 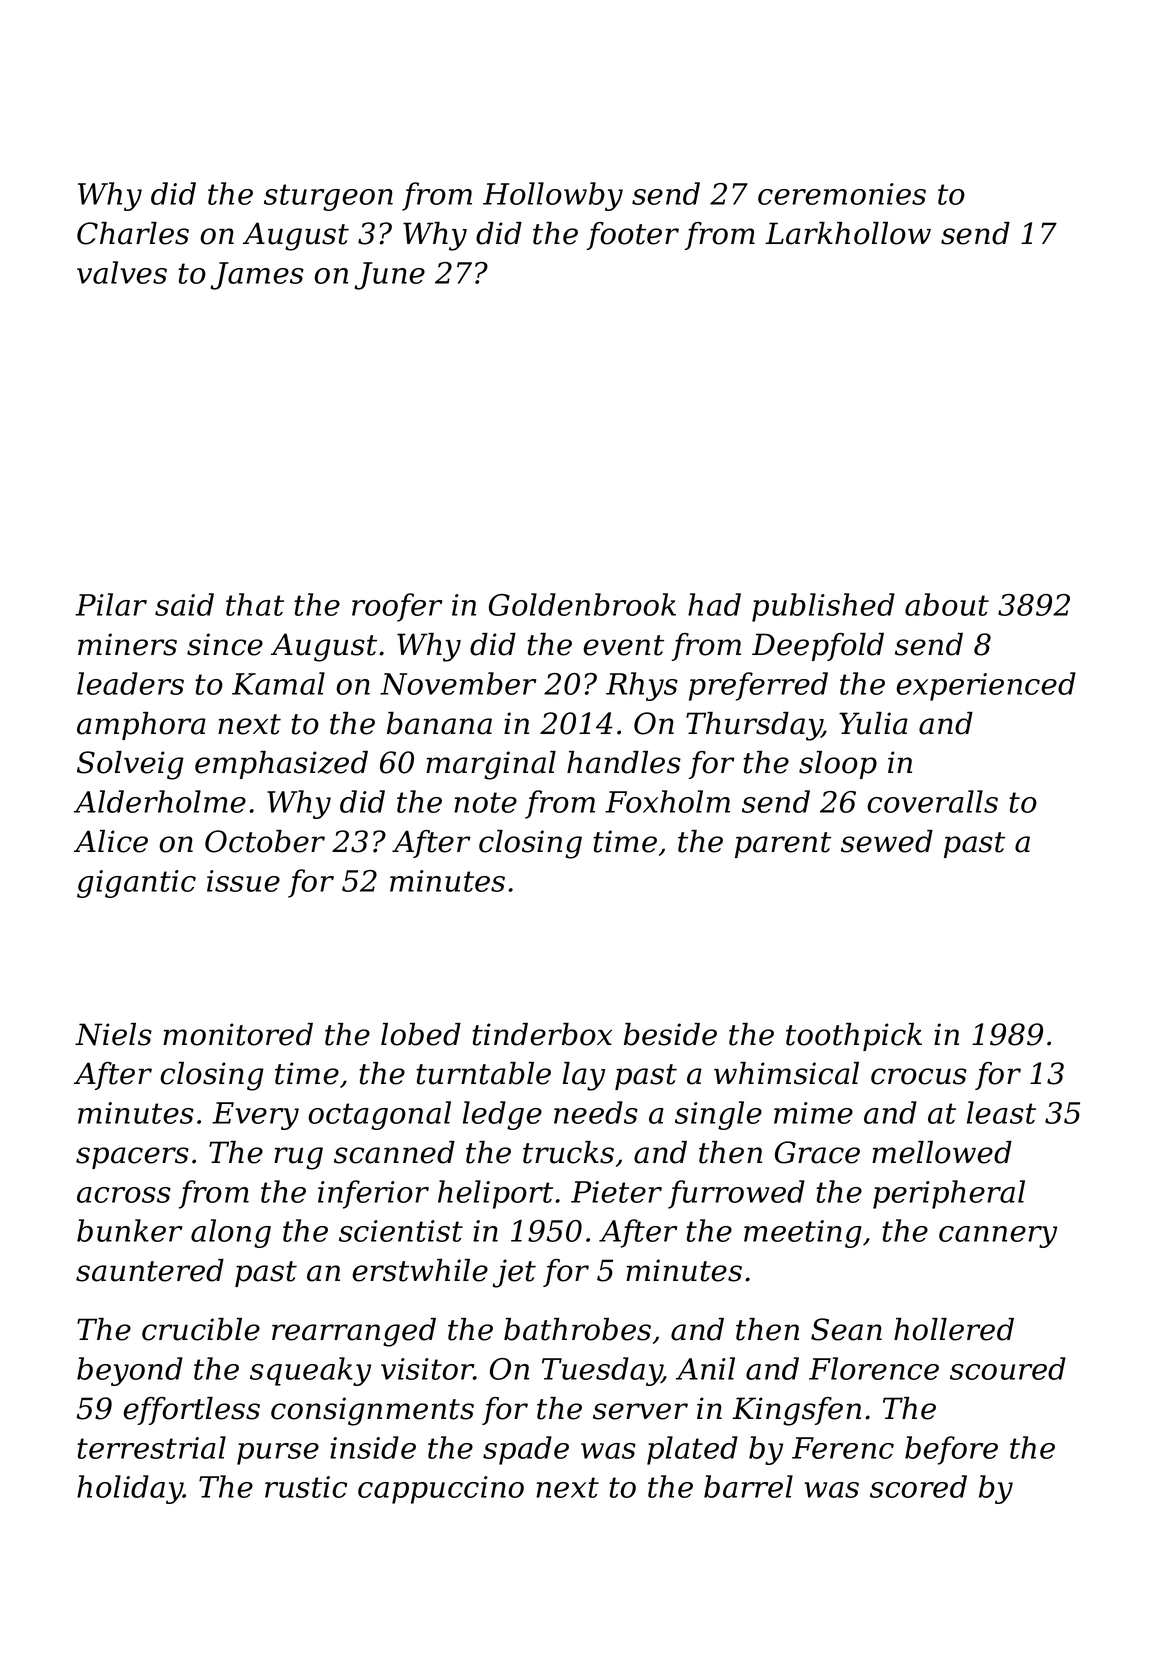 What do you see at coordinates (130, 1371) in the page?
I see `beyond` at bounding box center [130, 1371].
